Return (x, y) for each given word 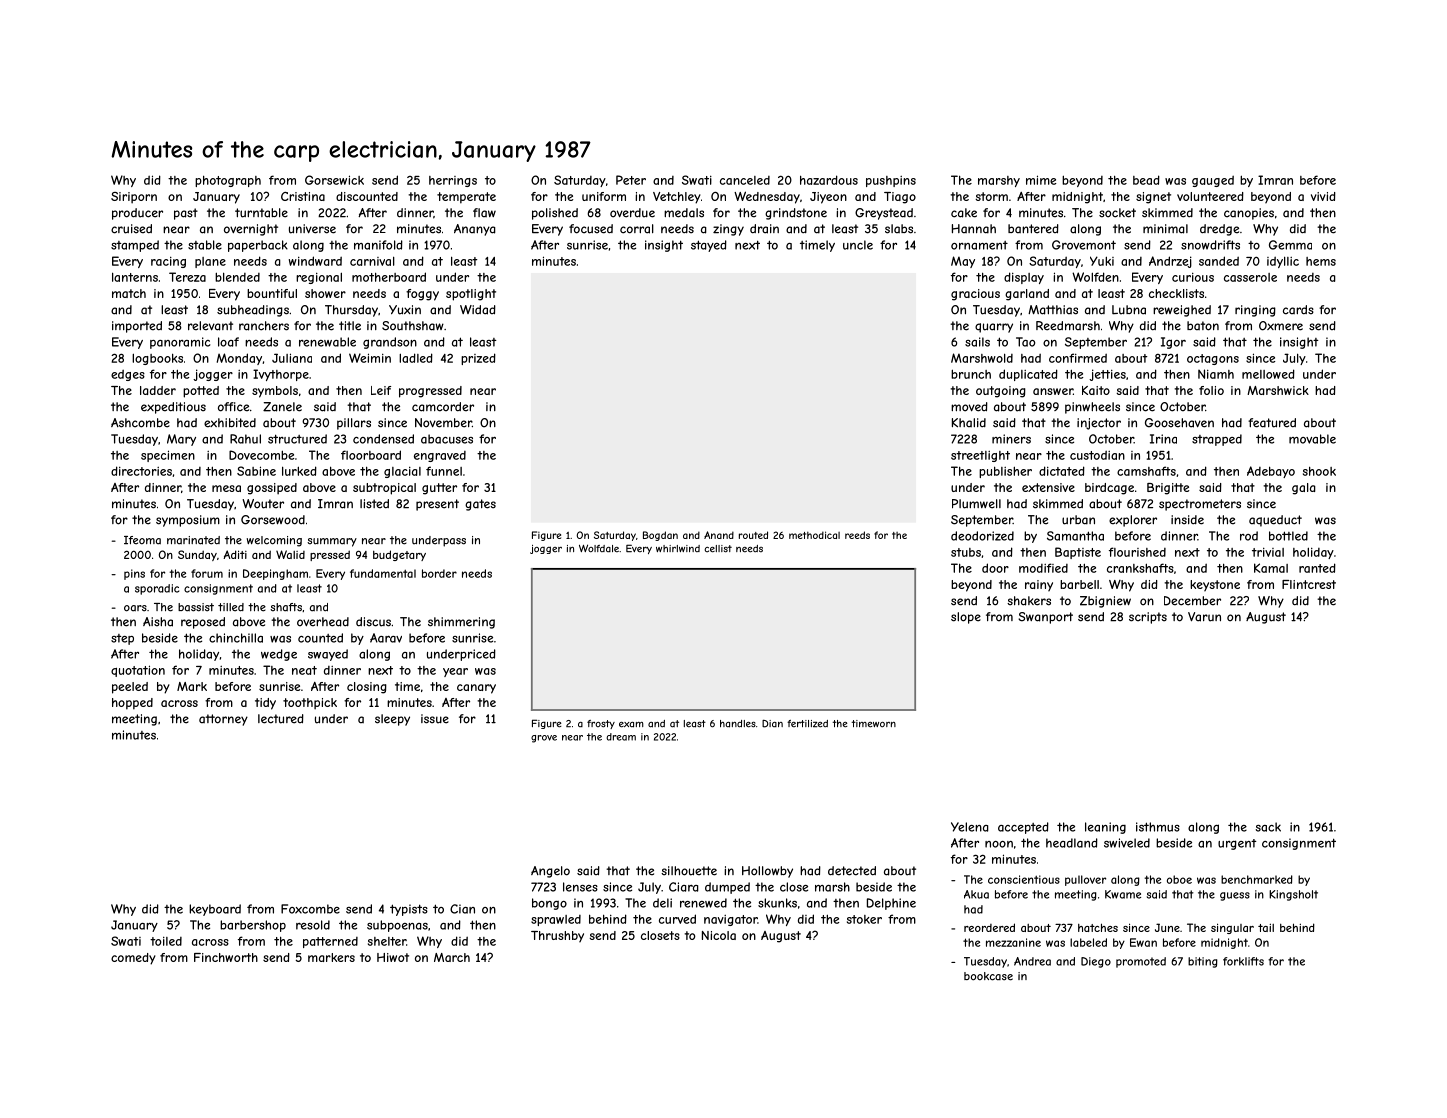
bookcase (988, 976)
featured (1272, 423)
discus (373, 622)
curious (1193, 277)
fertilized (807, 724)
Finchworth (226, 957)
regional (319, 278)
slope (966, 618)
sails (977, 342)
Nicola (719, 935)
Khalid (969, 422)
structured (297, 439)
